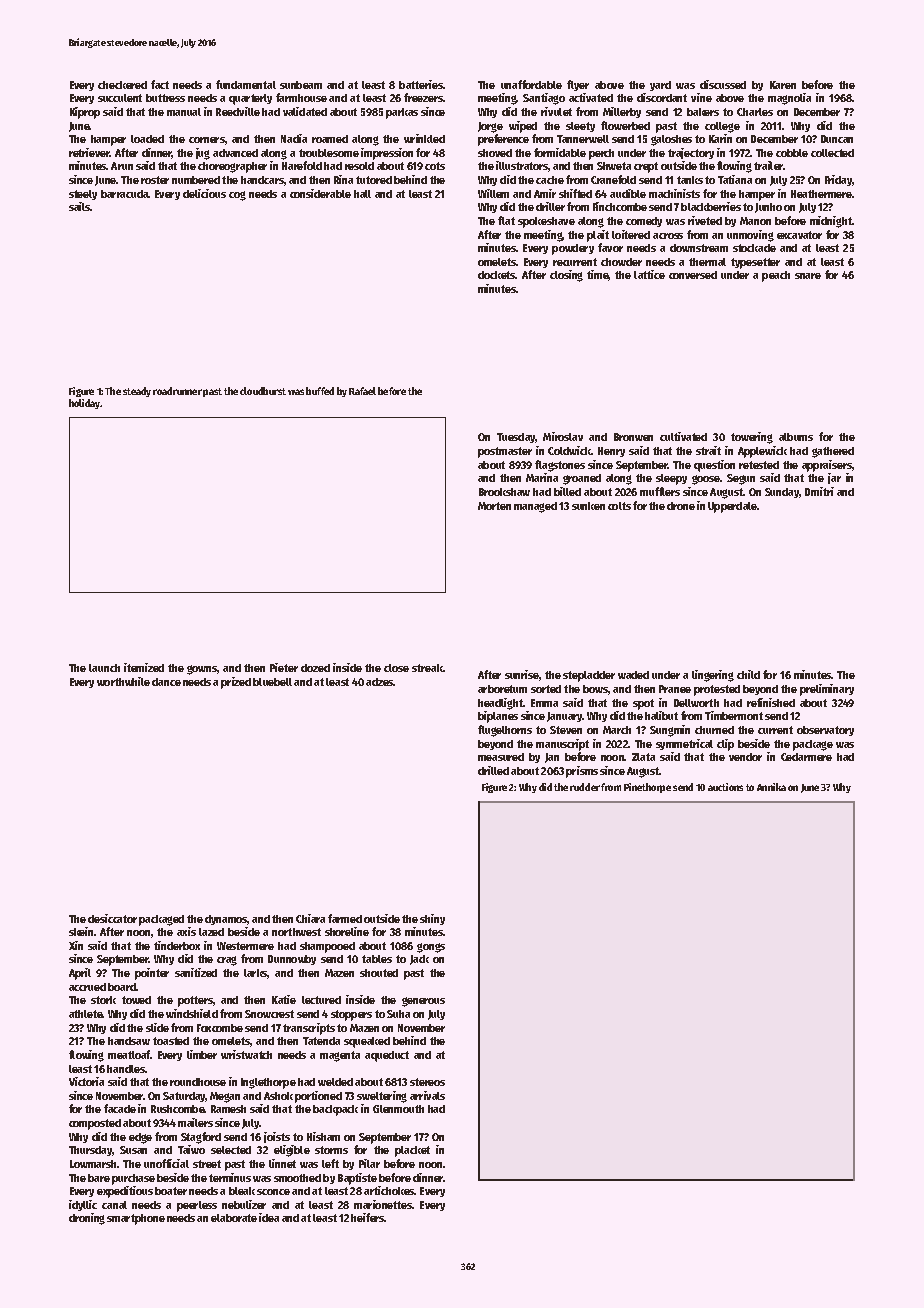 This screenshot has width=924, height=1308. I want to click on albums, so click(796, 437).
